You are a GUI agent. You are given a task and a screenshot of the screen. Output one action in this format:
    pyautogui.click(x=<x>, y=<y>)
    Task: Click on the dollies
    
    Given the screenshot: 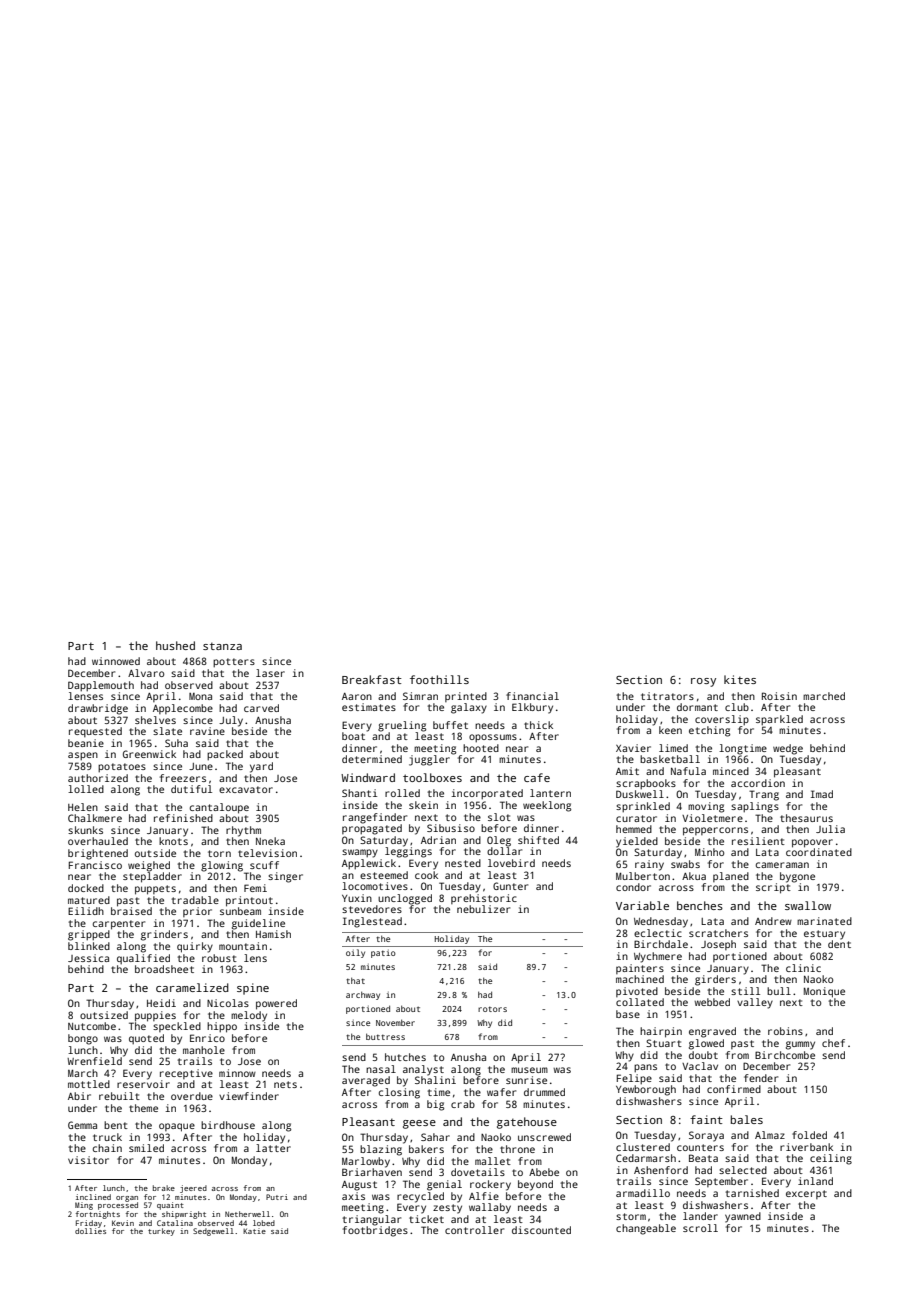 What is the action you would take?
    pyautogui.click(x=90, y=1231)
